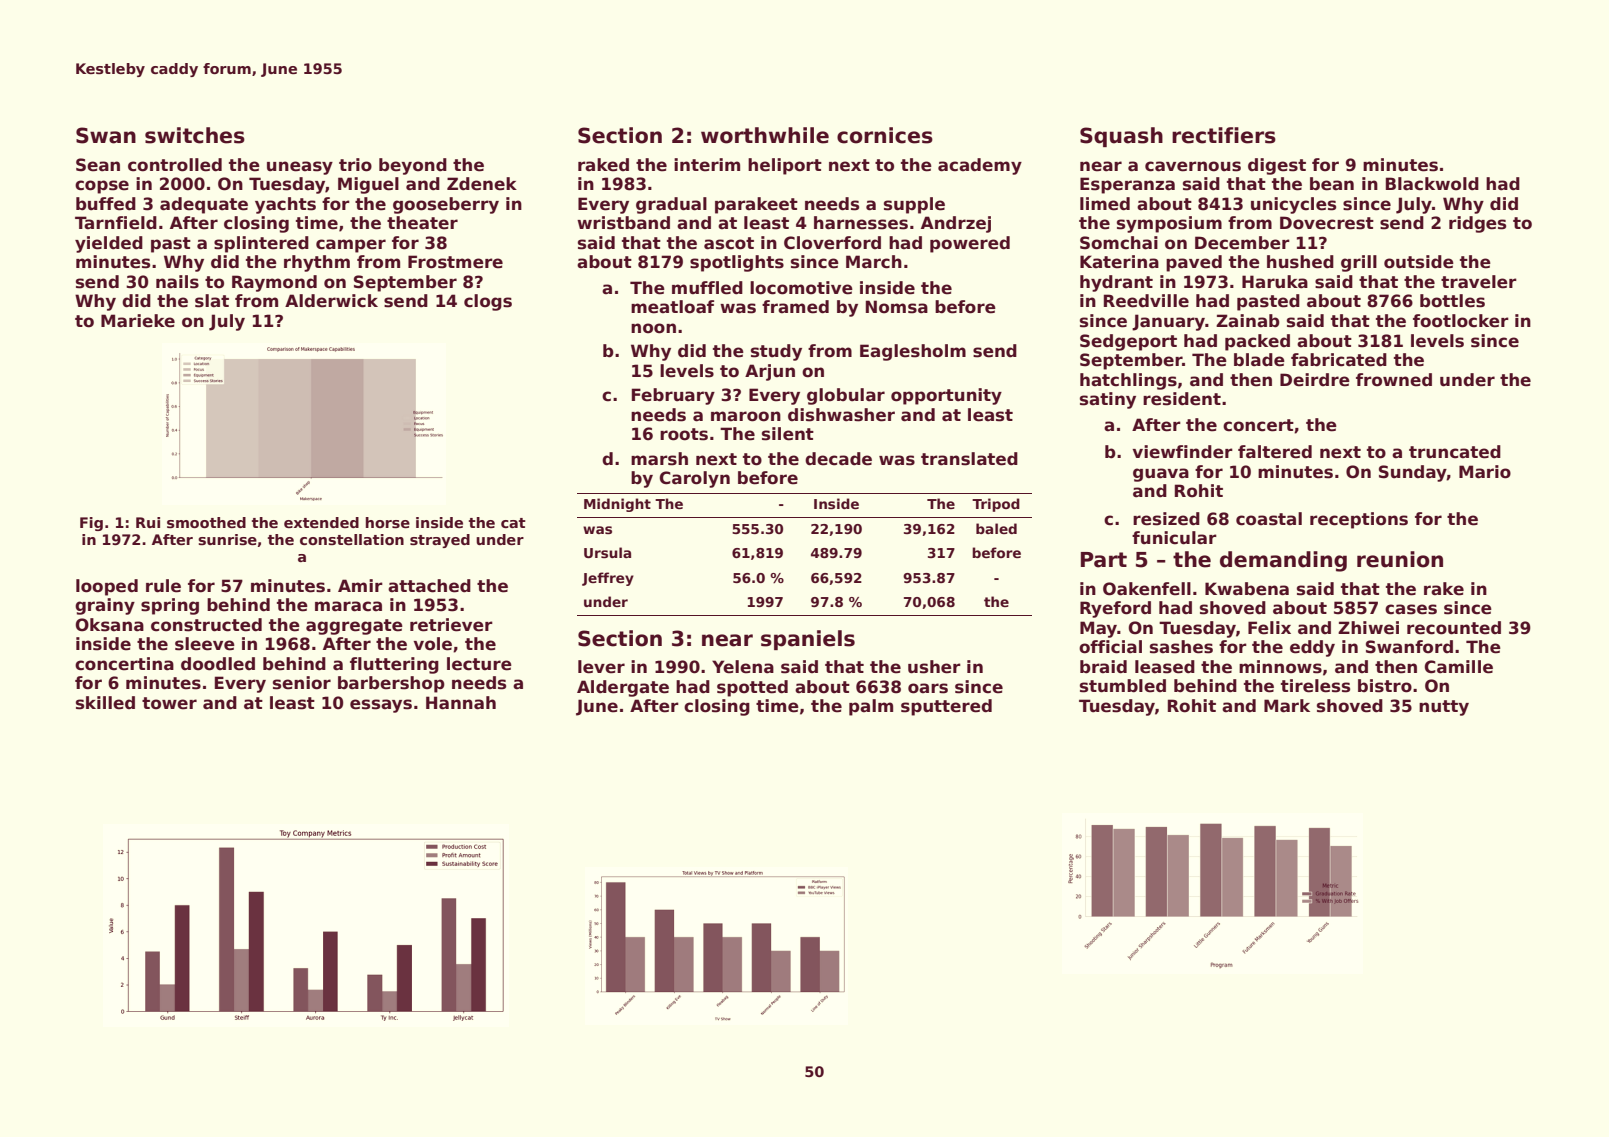 This document has width=1609, height=1137. Describe the element at coordinates (285, 205) in the document. I see `yachts` at that location.
